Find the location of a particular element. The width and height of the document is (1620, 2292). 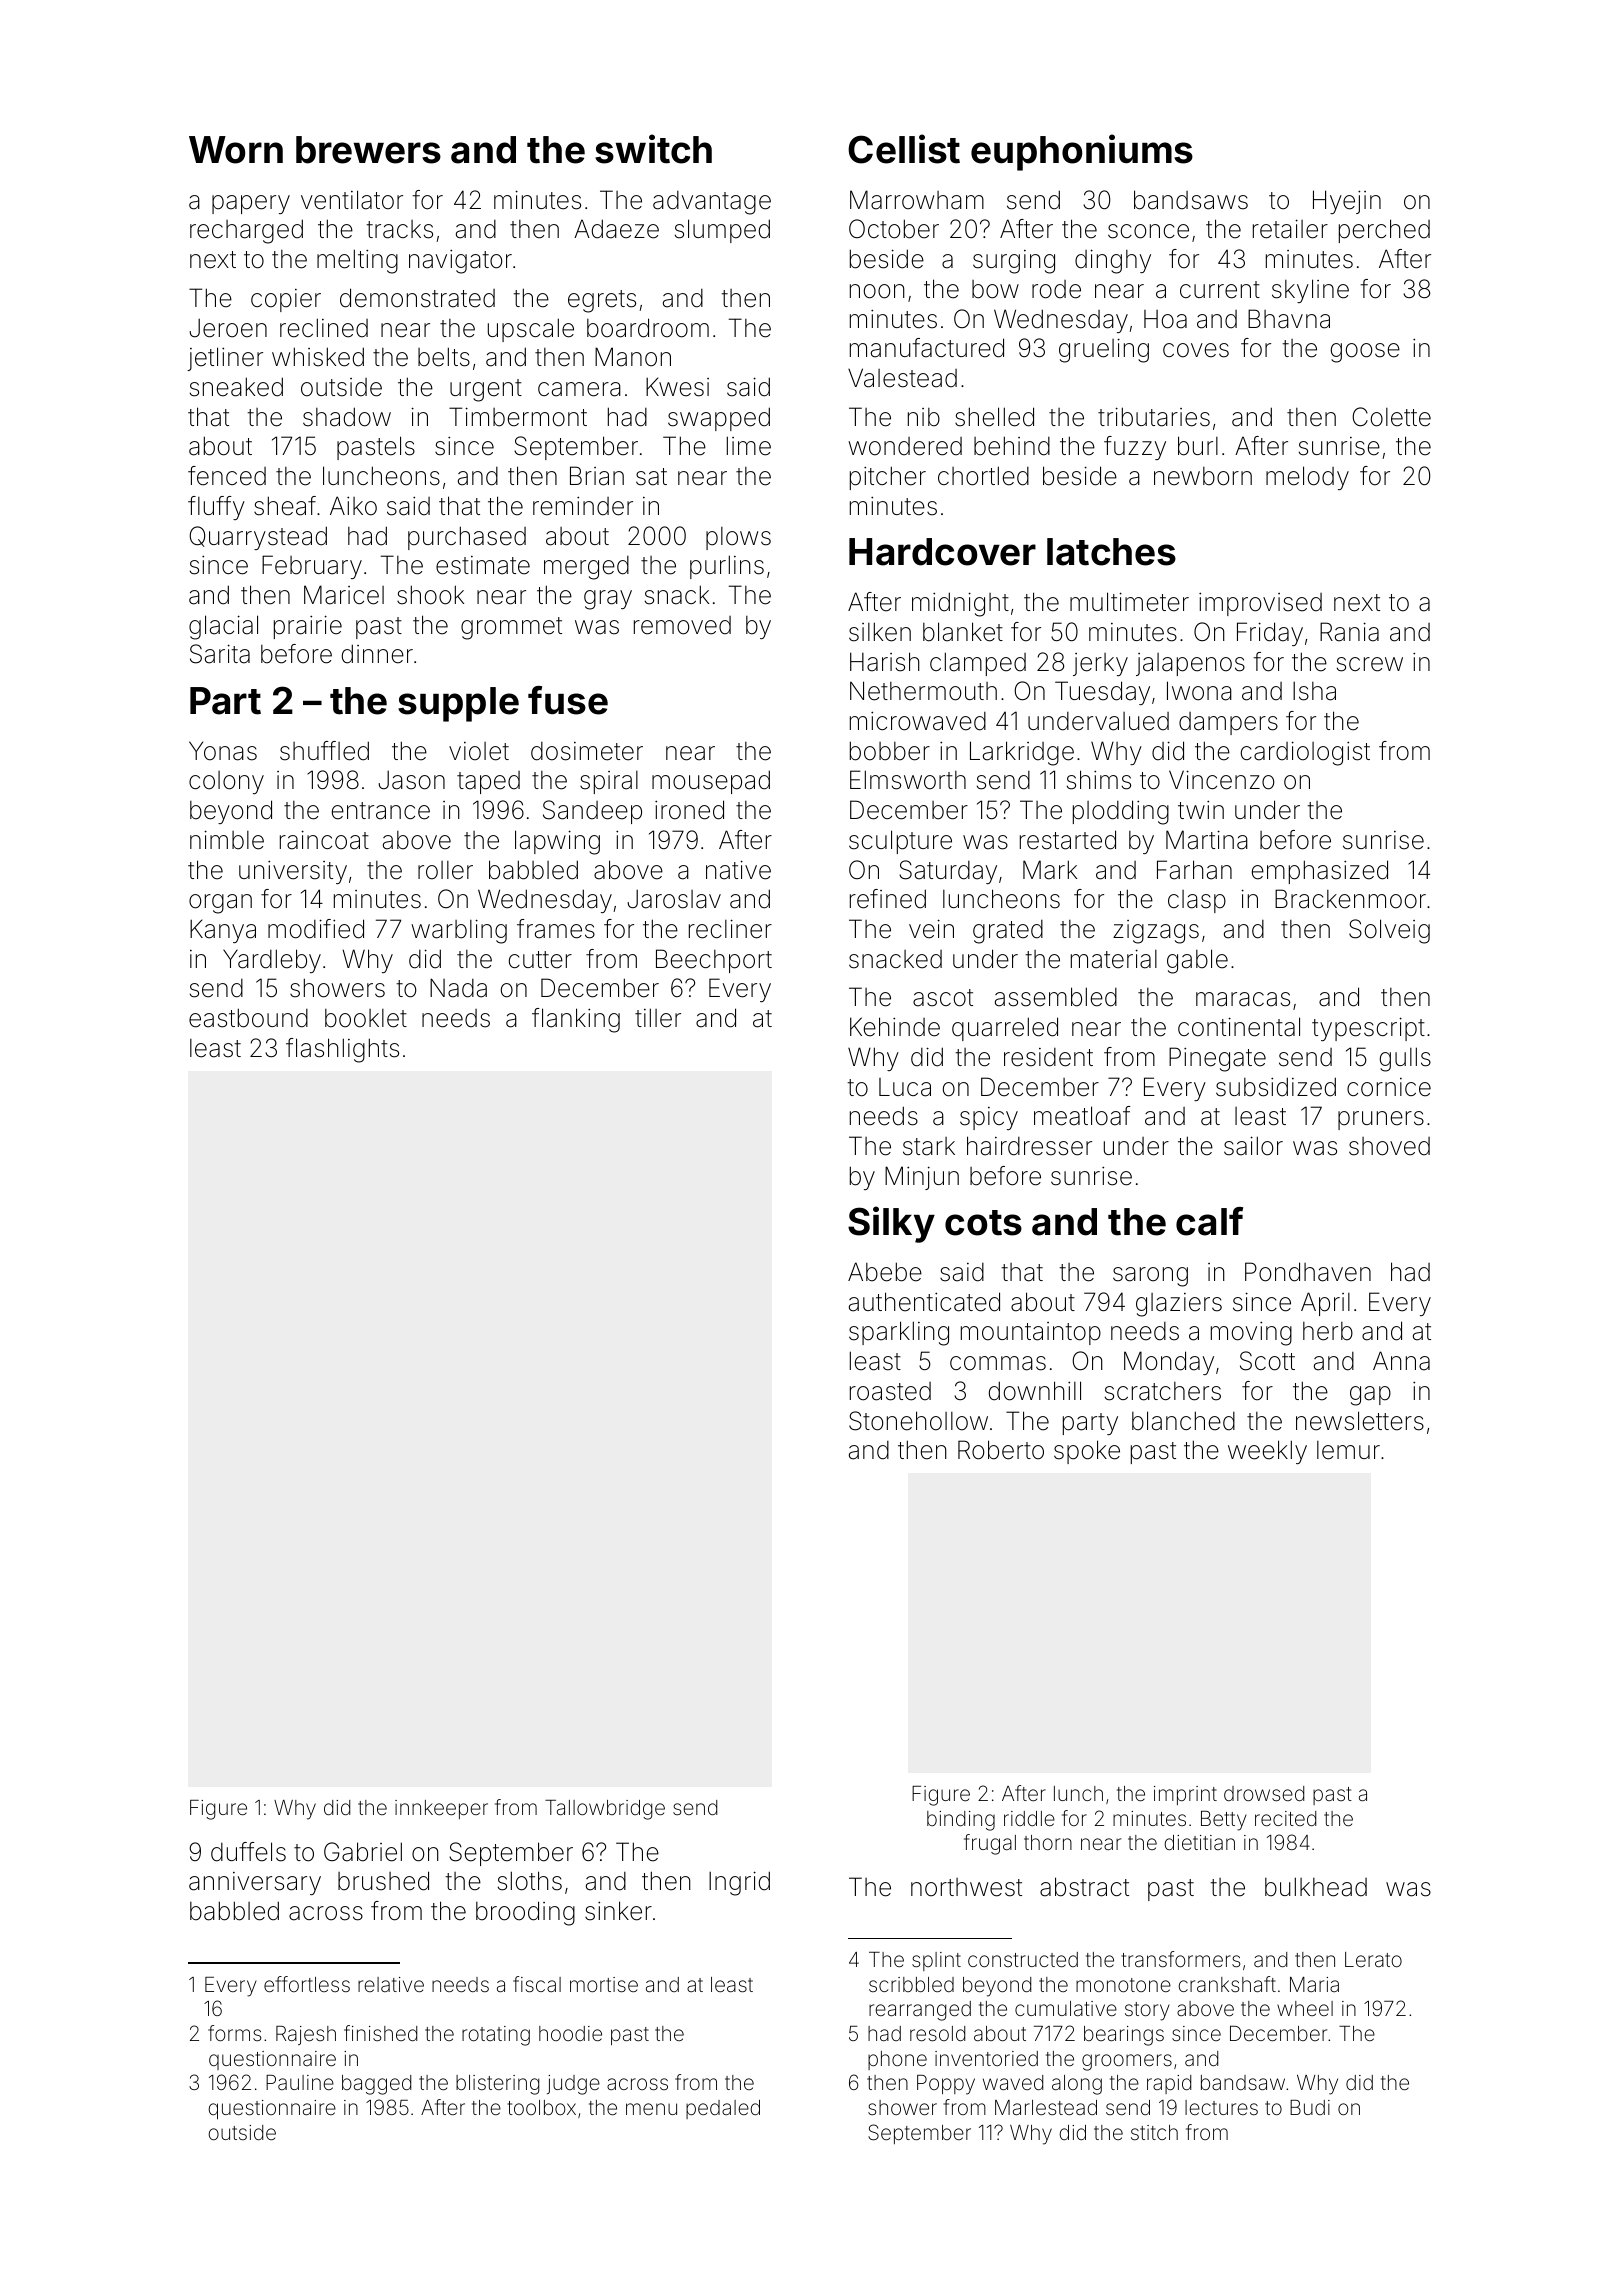

goose is located at coordinates (1365, 353).
